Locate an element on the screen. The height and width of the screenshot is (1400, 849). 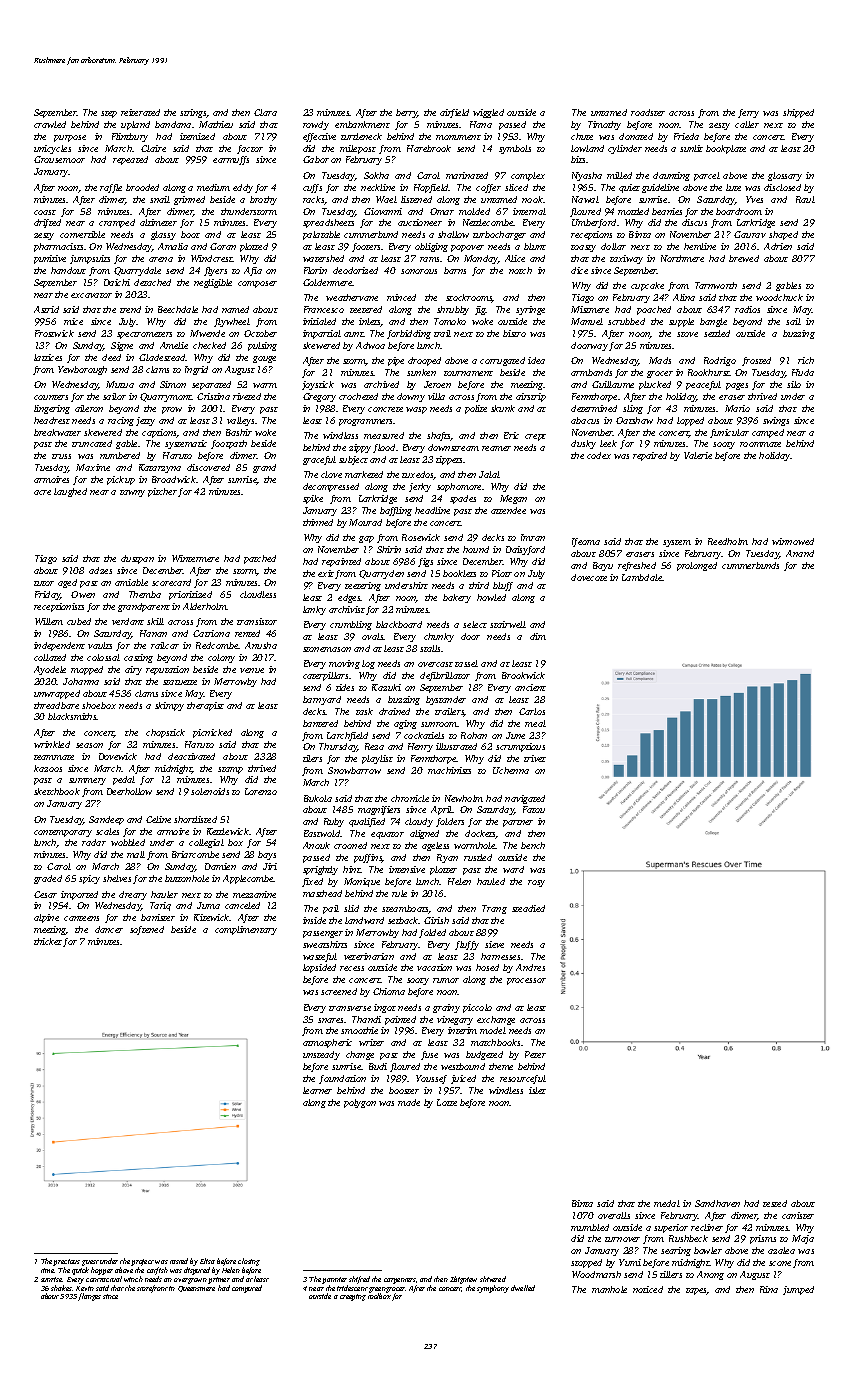
Alina is located at coordinates (684, 297).
